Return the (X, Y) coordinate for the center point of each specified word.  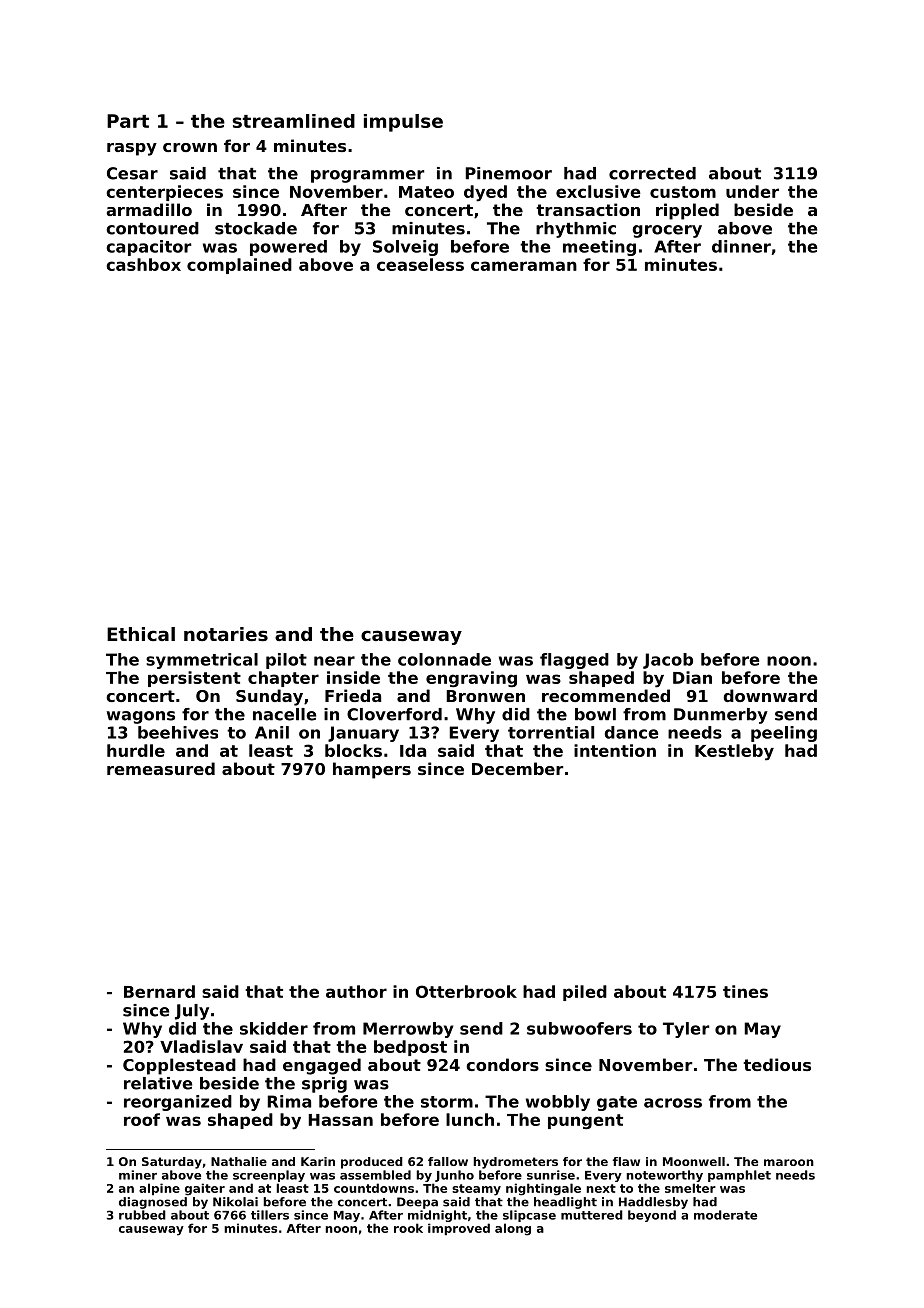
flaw (626, 1161)
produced (372, 1163)
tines (745, 991)
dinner (741, 246)
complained (239, 266)
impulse (403, 123)
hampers (372, 770)
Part (128, 121)
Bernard (159, 991)
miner (138, 1175)
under (752, 191)
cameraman (524, 266)
